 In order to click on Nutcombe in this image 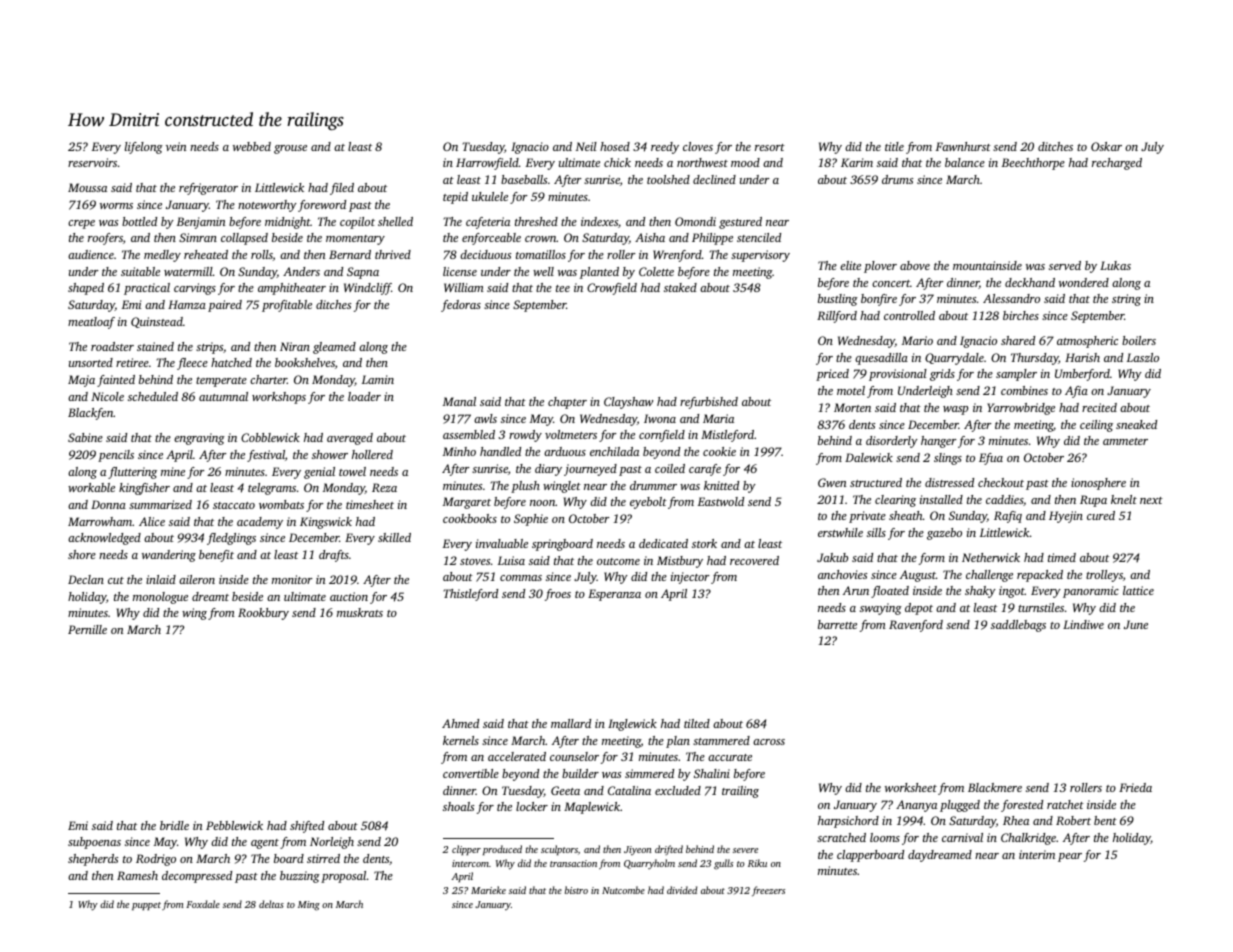, I will do `click(623, 890)`.
